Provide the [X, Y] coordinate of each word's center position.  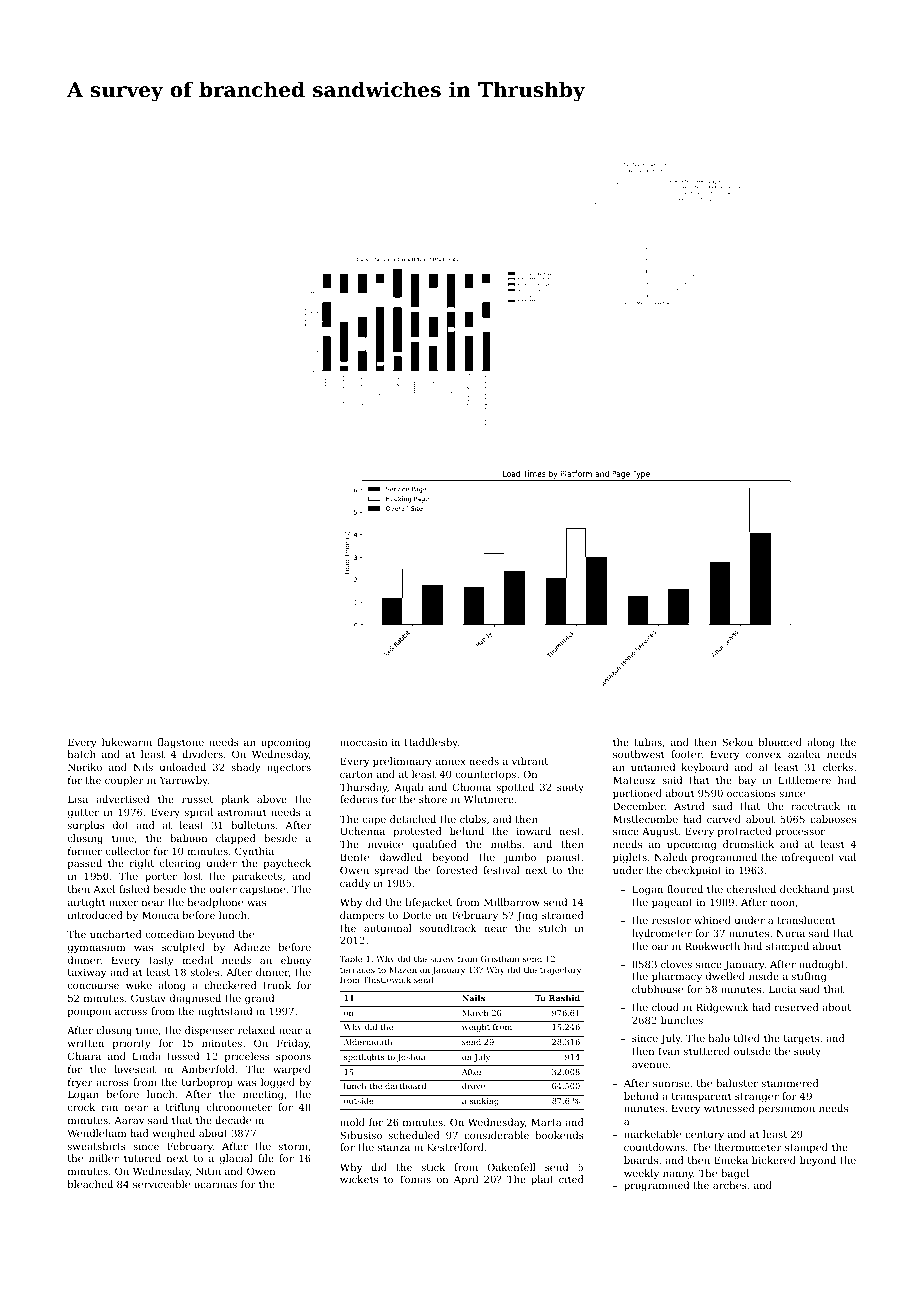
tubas [648, 742]
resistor [671, 920]
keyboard [704, 768]
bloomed [780, 742]
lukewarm [127, 742]
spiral [199, 813]
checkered [230, 985]
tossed [183, 1056]
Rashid [564, 998]
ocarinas [215, 1184]
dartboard [405, 1086]
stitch [553, 928]
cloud [665, 1007]
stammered [790, 1083]
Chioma [472, 787]
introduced [95, 915]
